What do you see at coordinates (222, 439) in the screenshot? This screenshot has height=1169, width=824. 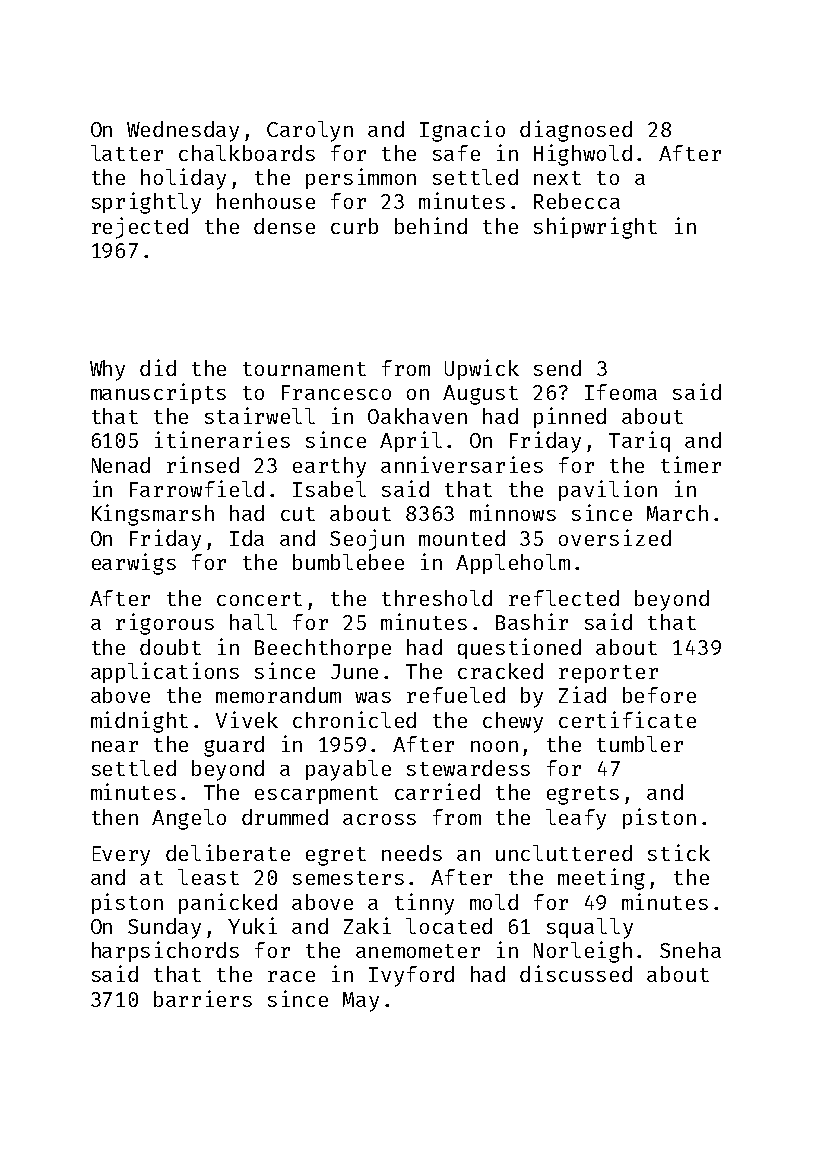 I see `itineraries` at bounding box center [222, 439].
